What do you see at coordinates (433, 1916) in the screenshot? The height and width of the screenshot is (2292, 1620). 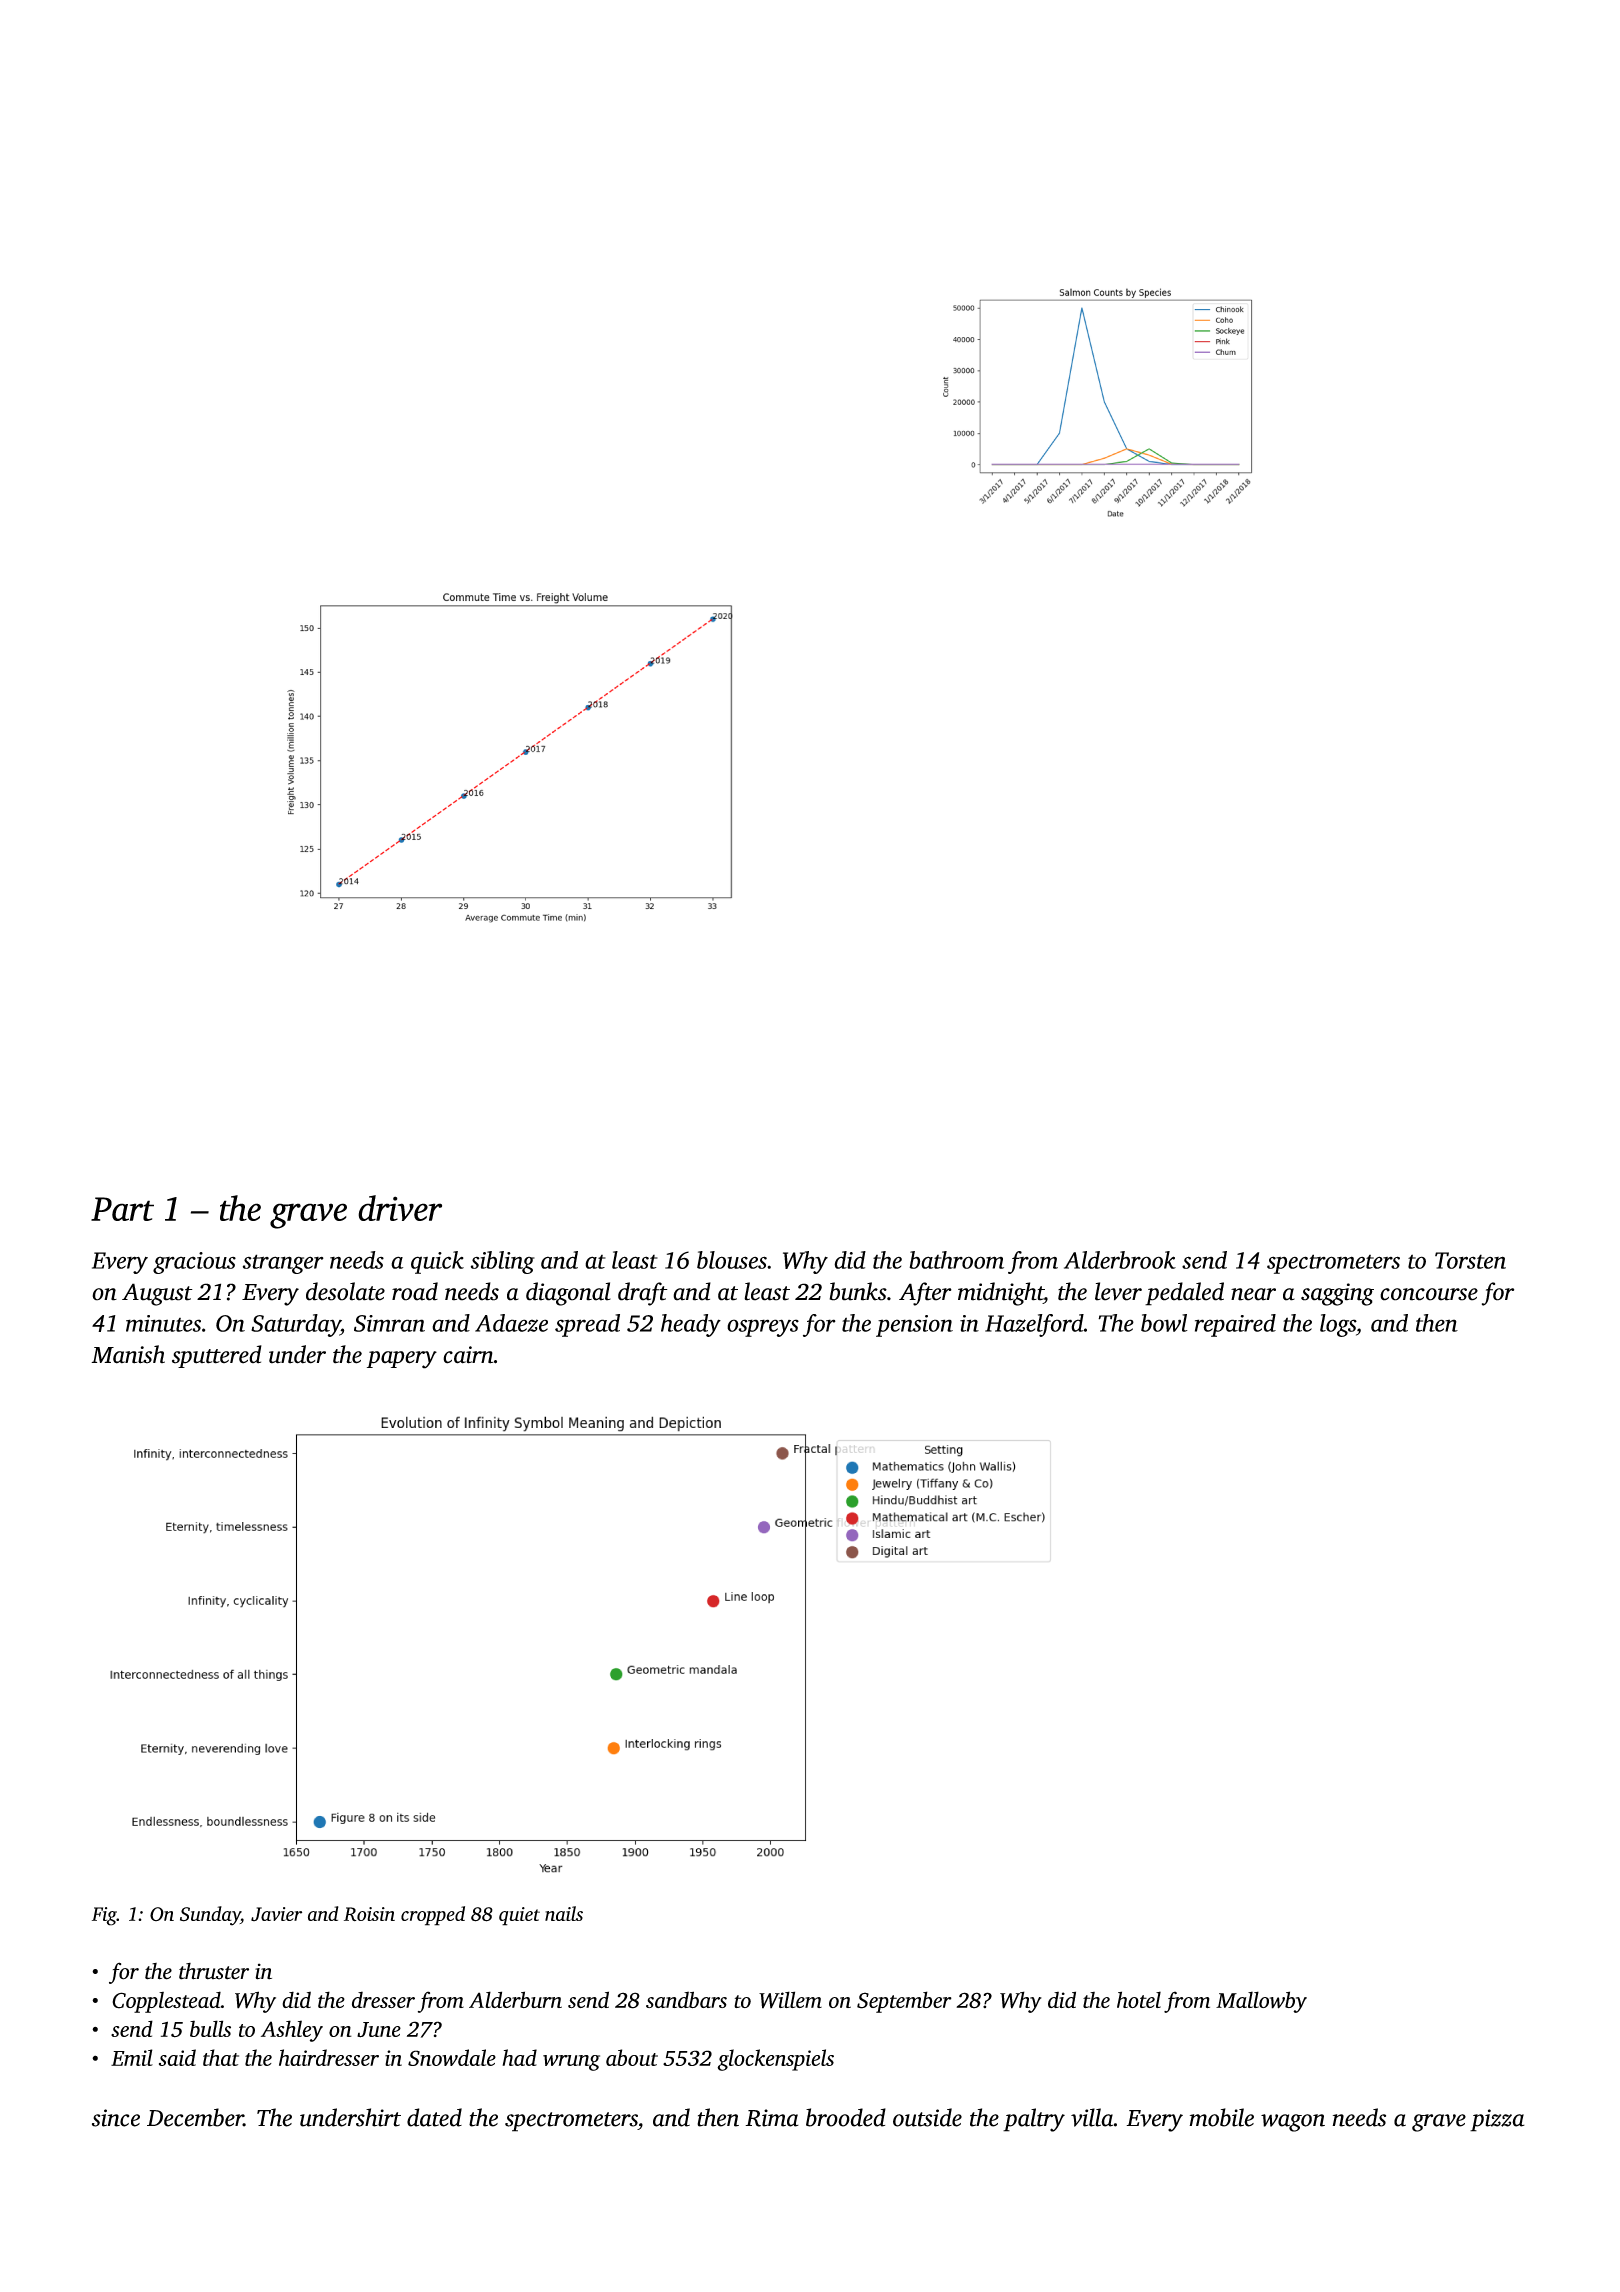 I see `cropped` at bounding box center [433, 1916].
